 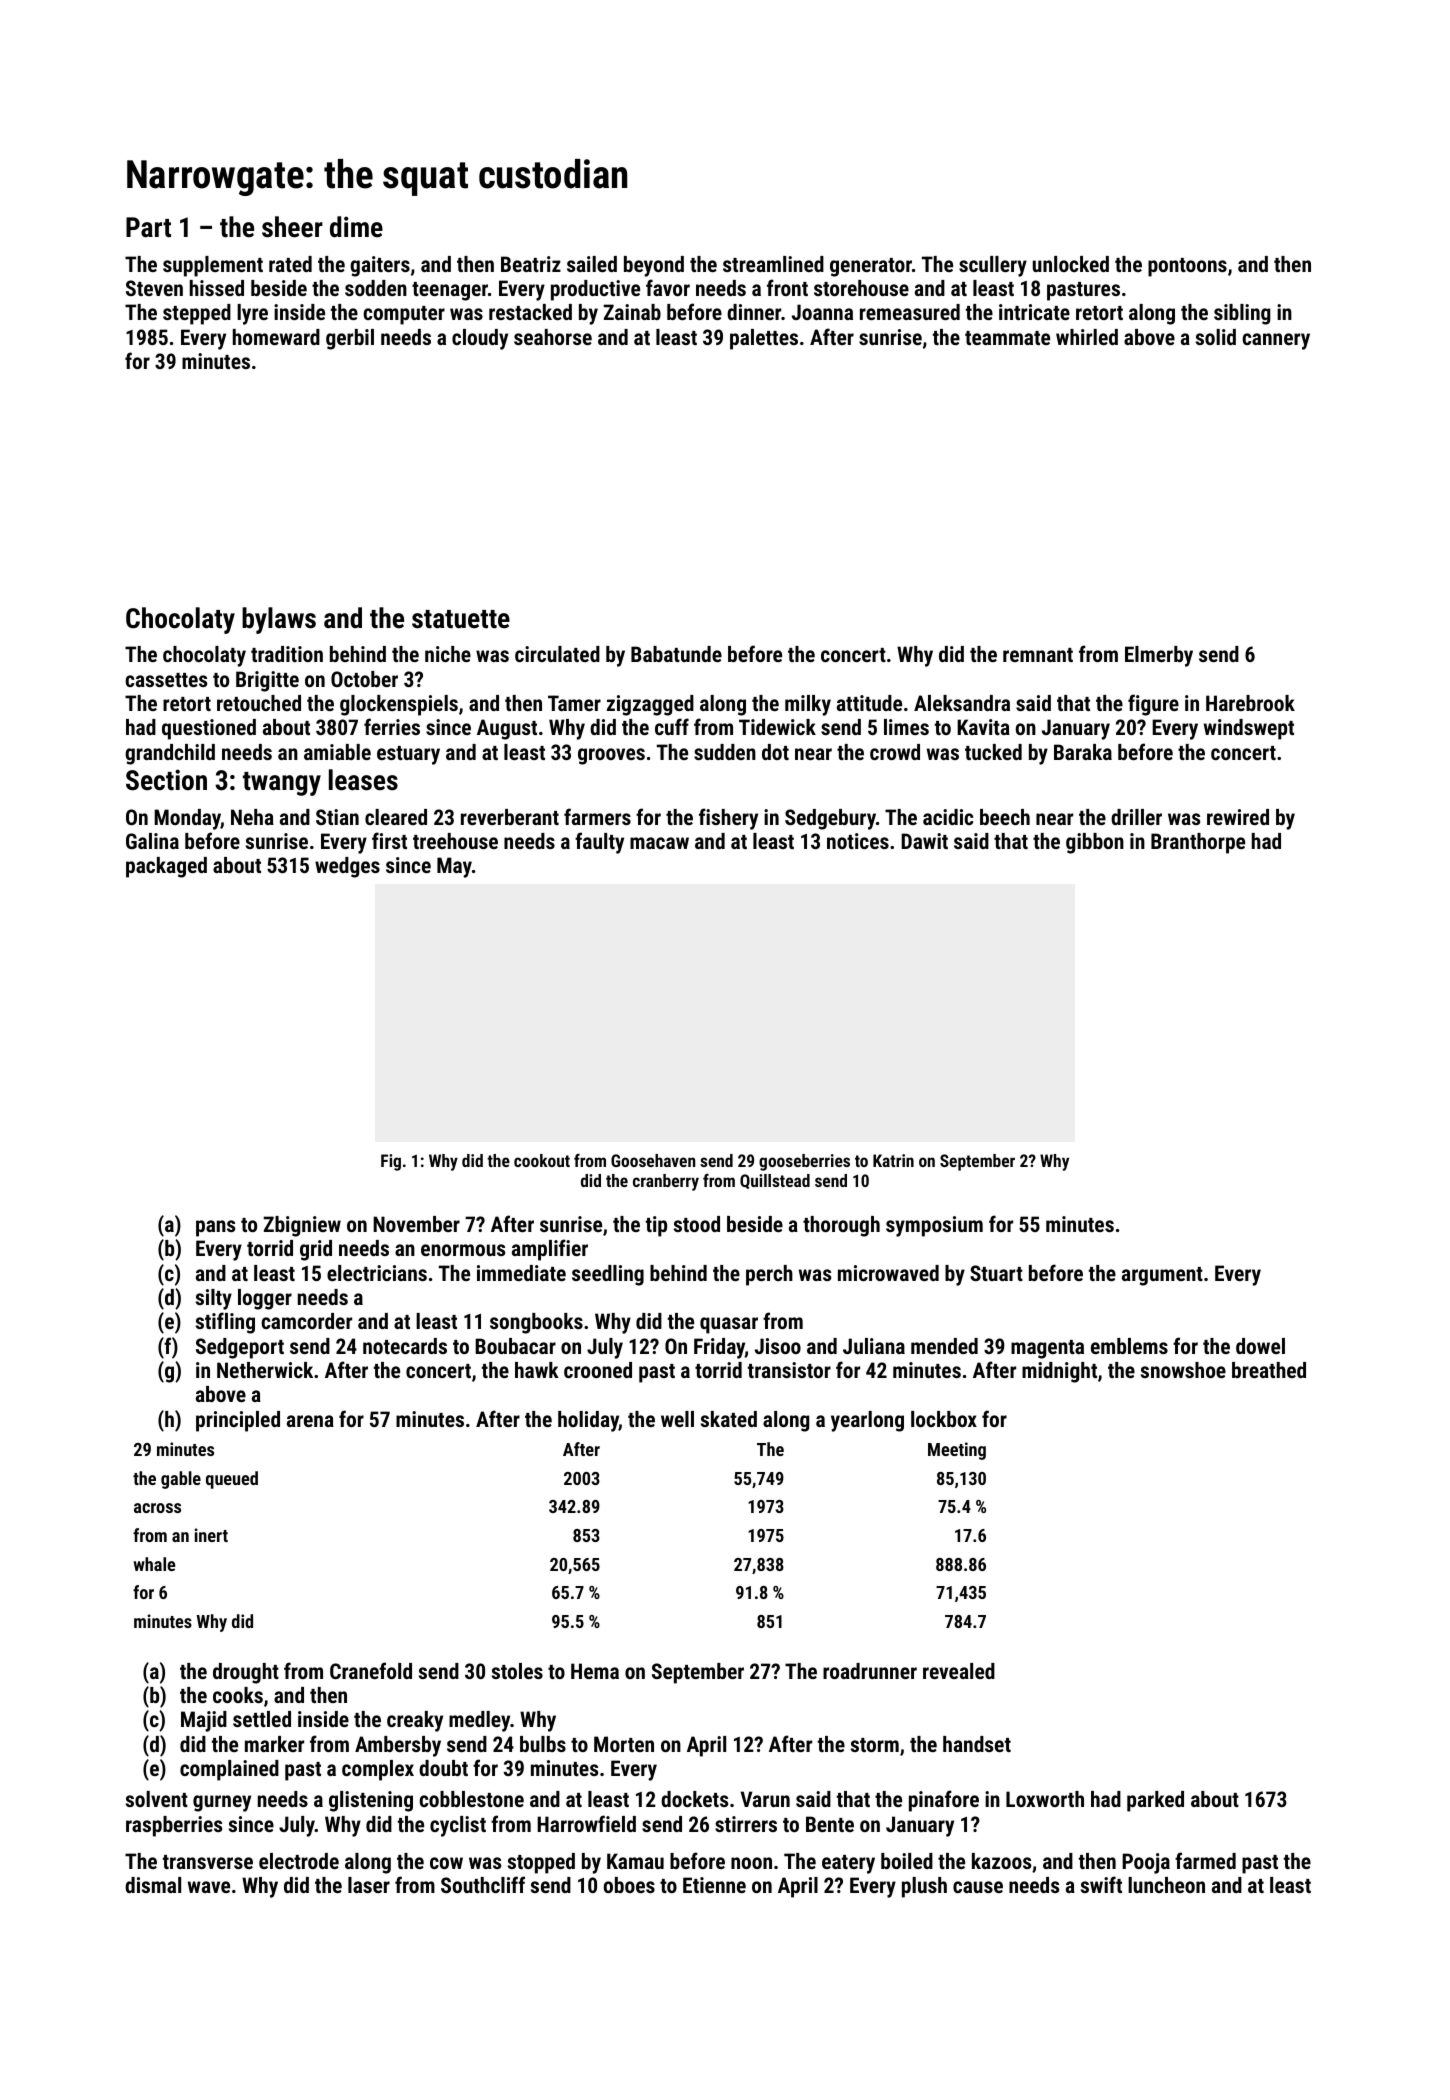 I want to click on dime, so click(x=356, y=227).
